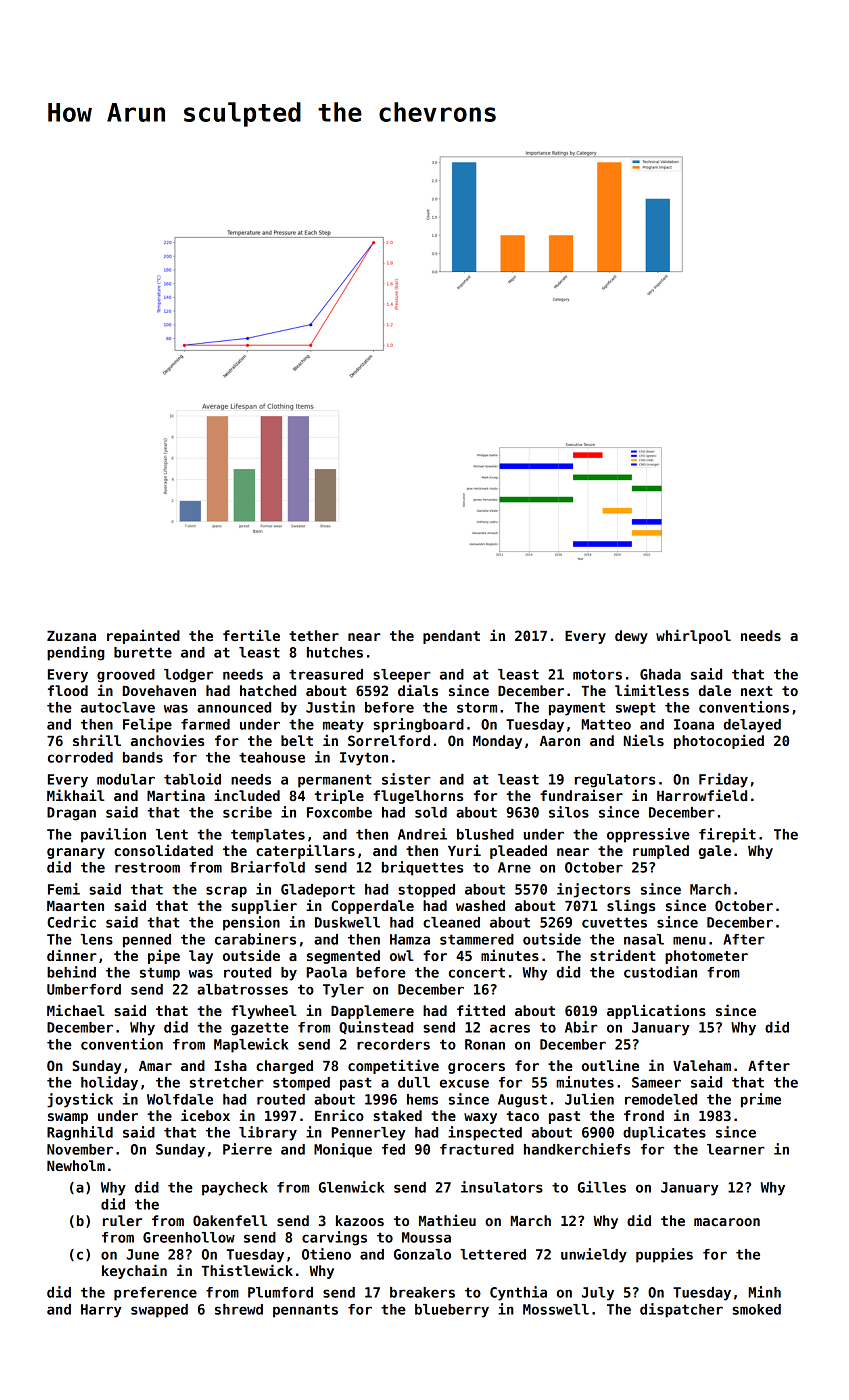  What do you see at coordinates (71, 636) in the screenshot?
I see `Zuzana` at bounding box center [71, 636].
